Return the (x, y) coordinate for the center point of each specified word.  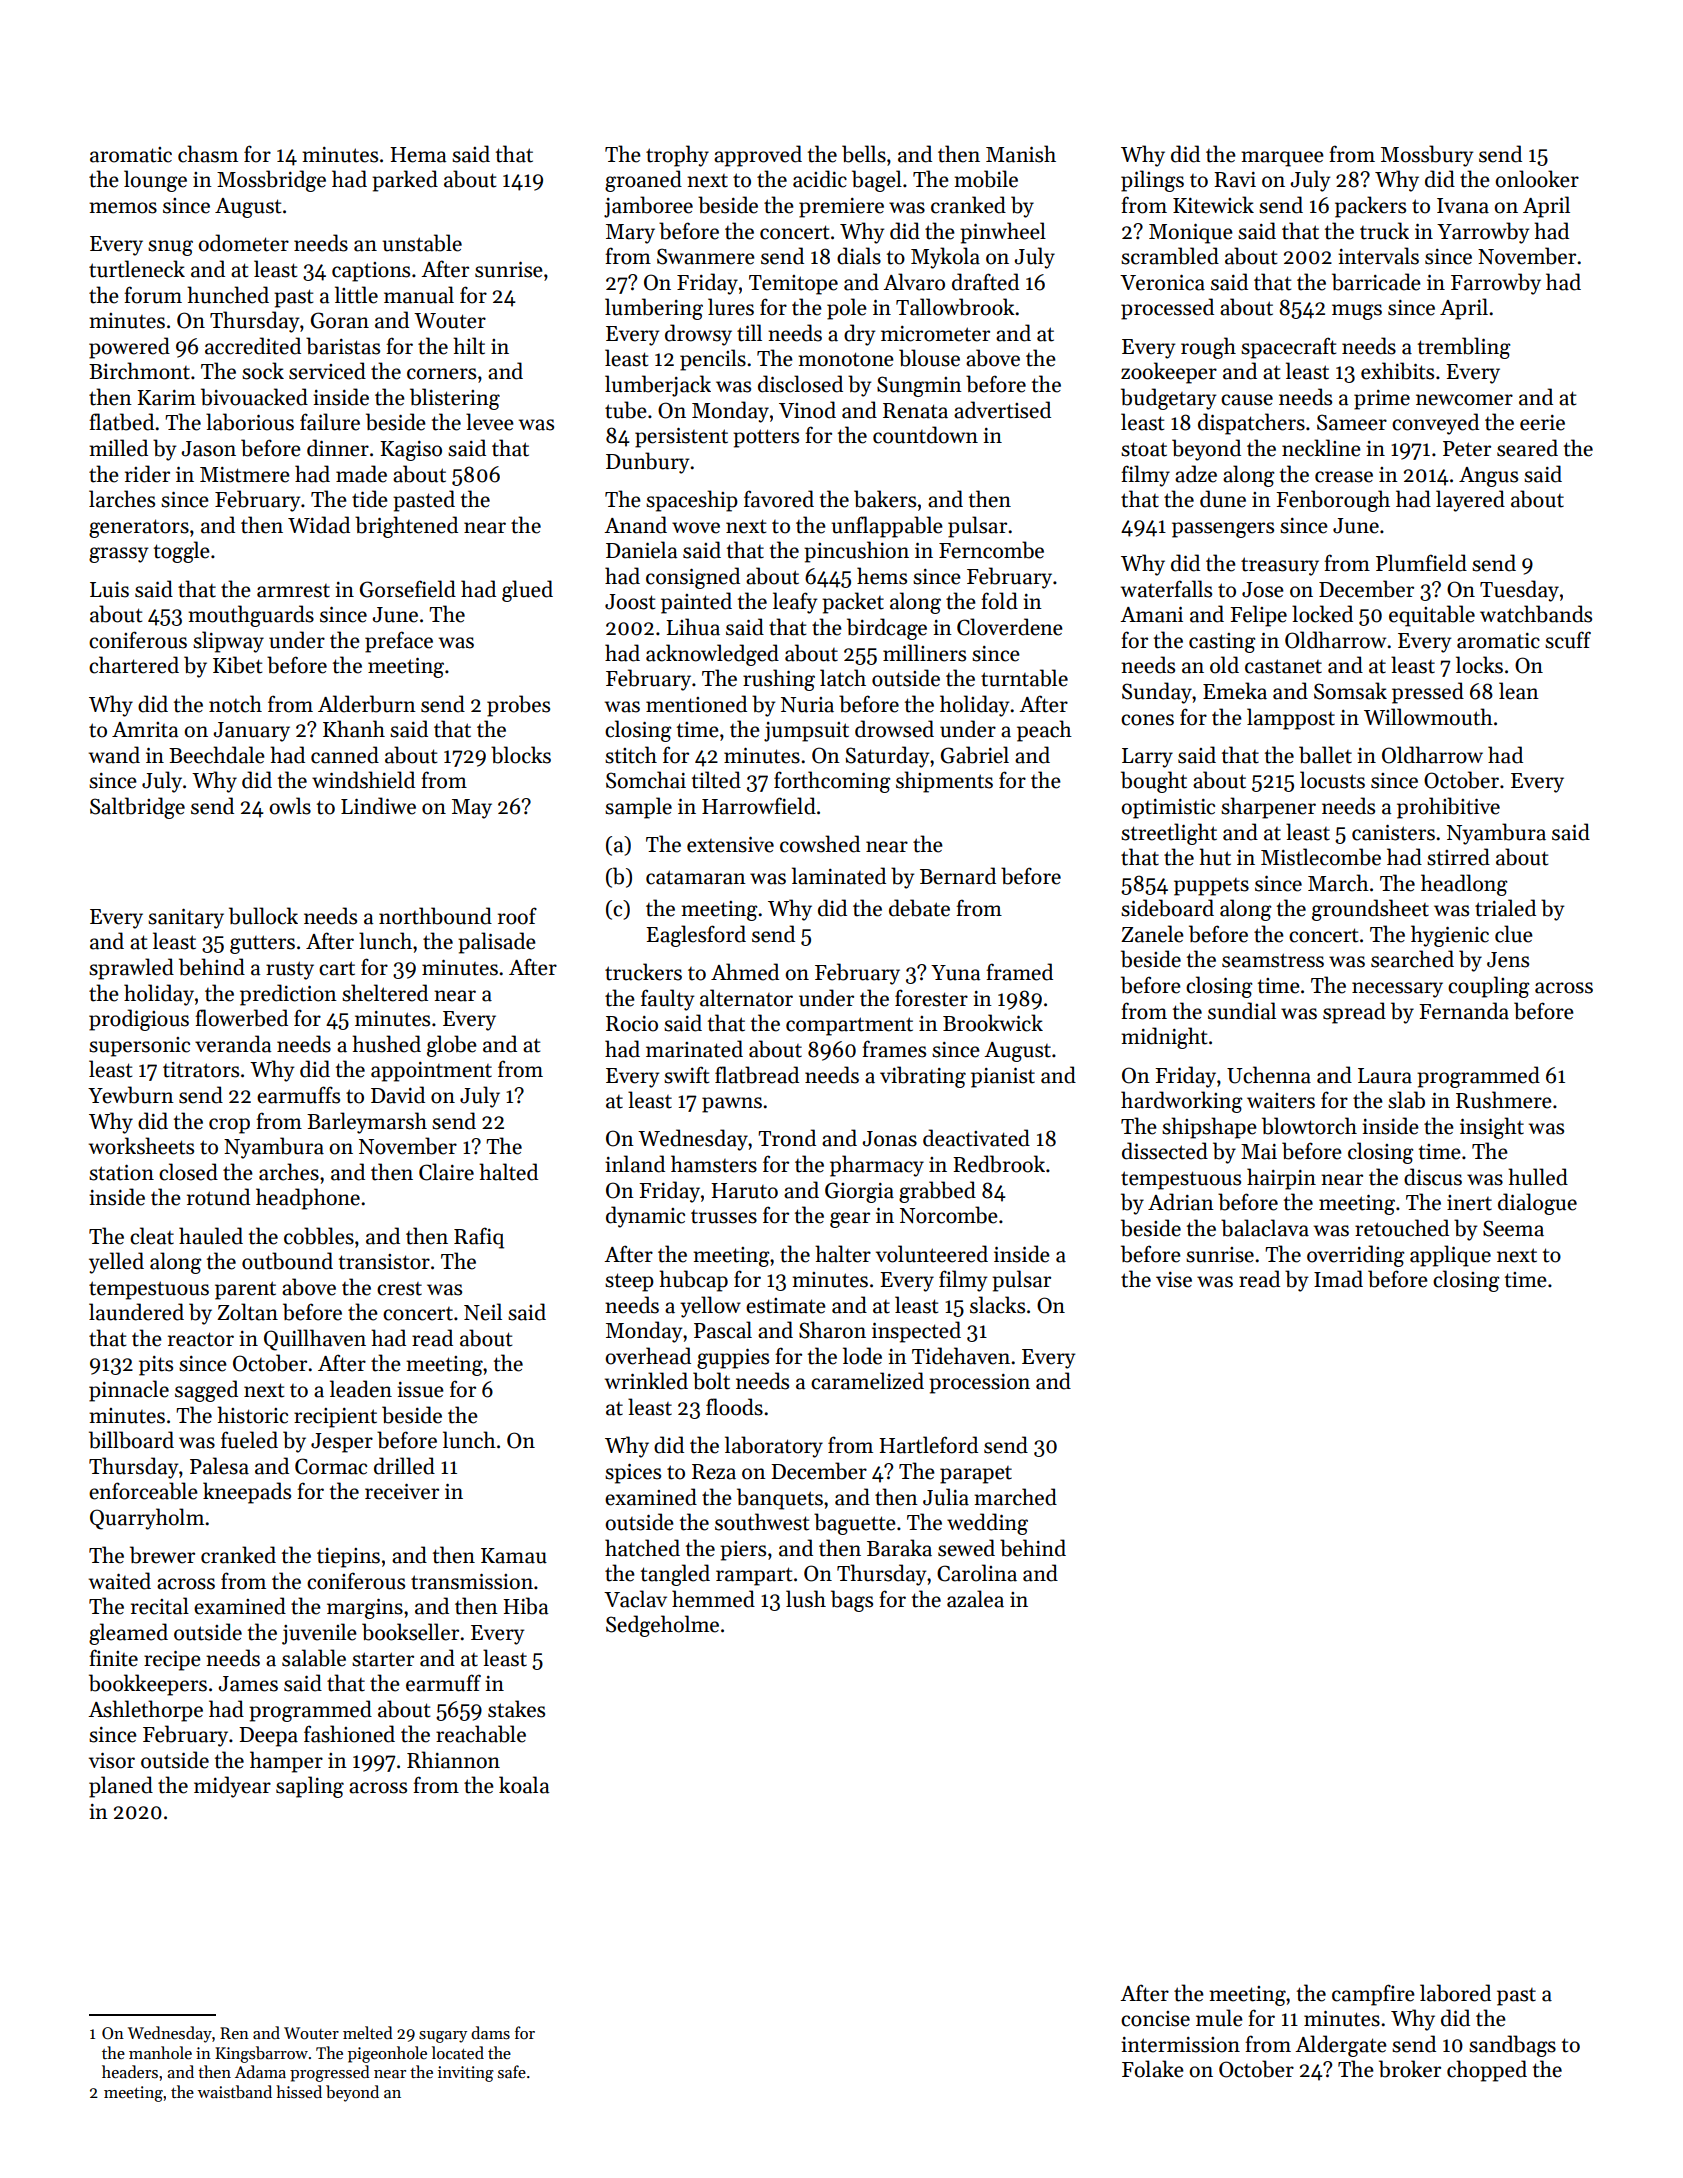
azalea (975, 1599)
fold (999, 601)
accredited (253, 346)
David (398, 1095)
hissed (299, 2092)
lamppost (1291, 719)
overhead (648, 1356)
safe (512, 2071)
